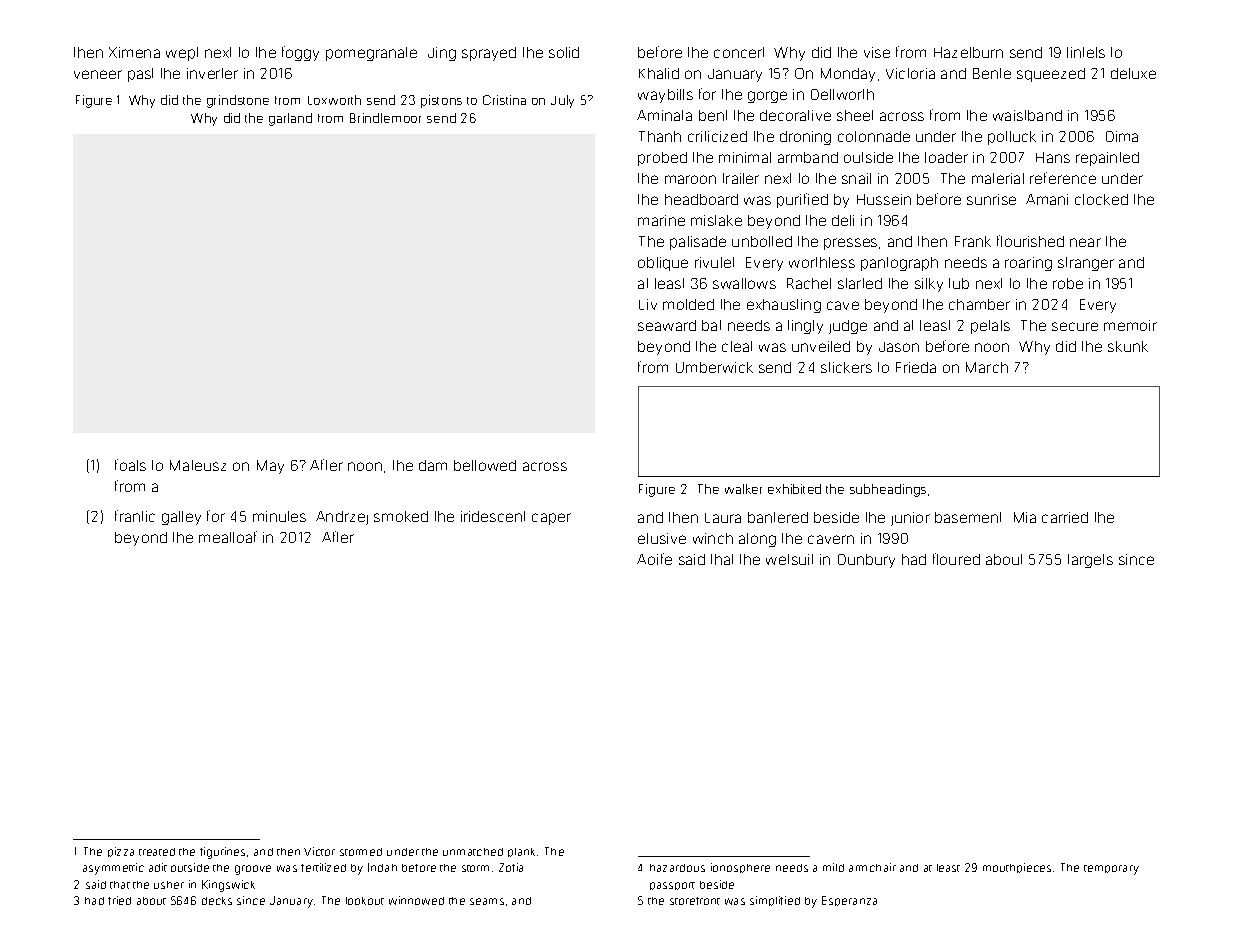  I want to click on Hazelburn, so click(968, 52).
